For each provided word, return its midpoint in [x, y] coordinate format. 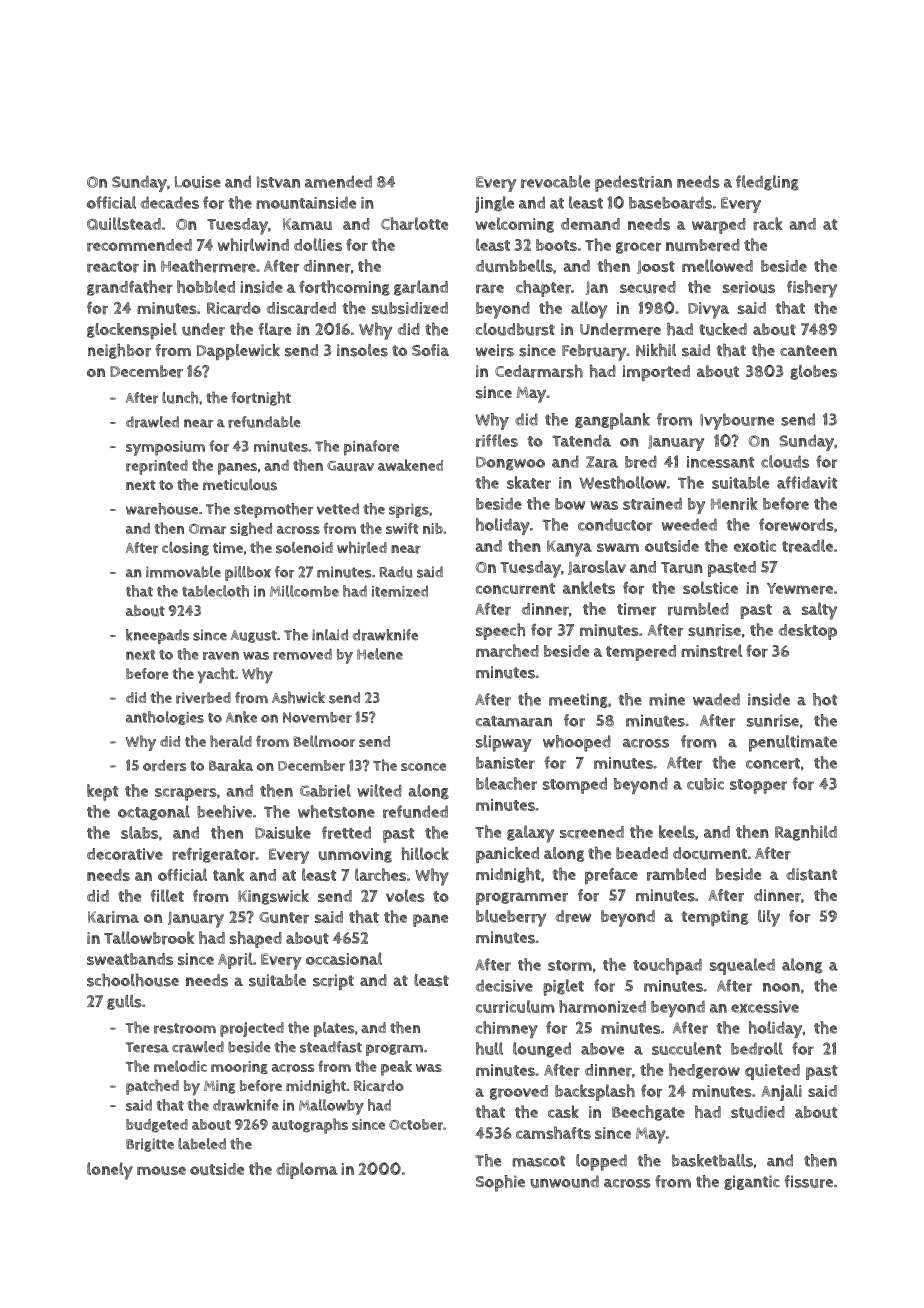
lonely [110, 1171]
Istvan [278, 182]
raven [221, 655]
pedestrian [633, 183]
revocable [555, 181]
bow [570, 504]
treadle [807, 546]
